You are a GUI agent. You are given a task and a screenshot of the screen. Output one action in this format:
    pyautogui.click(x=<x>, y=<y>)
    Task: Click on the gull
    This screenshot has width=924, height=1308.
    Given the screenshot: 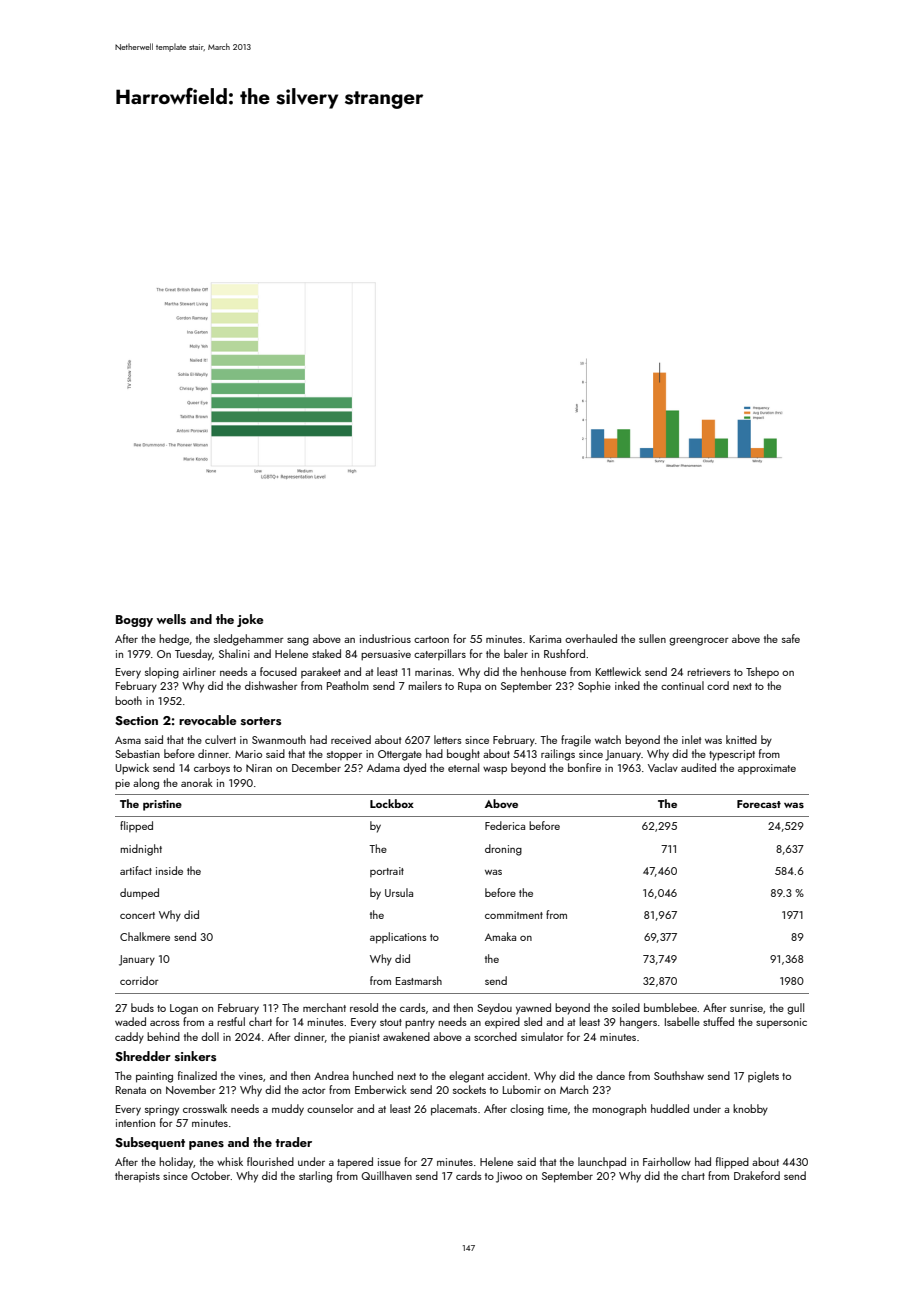 What is the action you would take?
    pyautogui.click(x=795, y=1009)
